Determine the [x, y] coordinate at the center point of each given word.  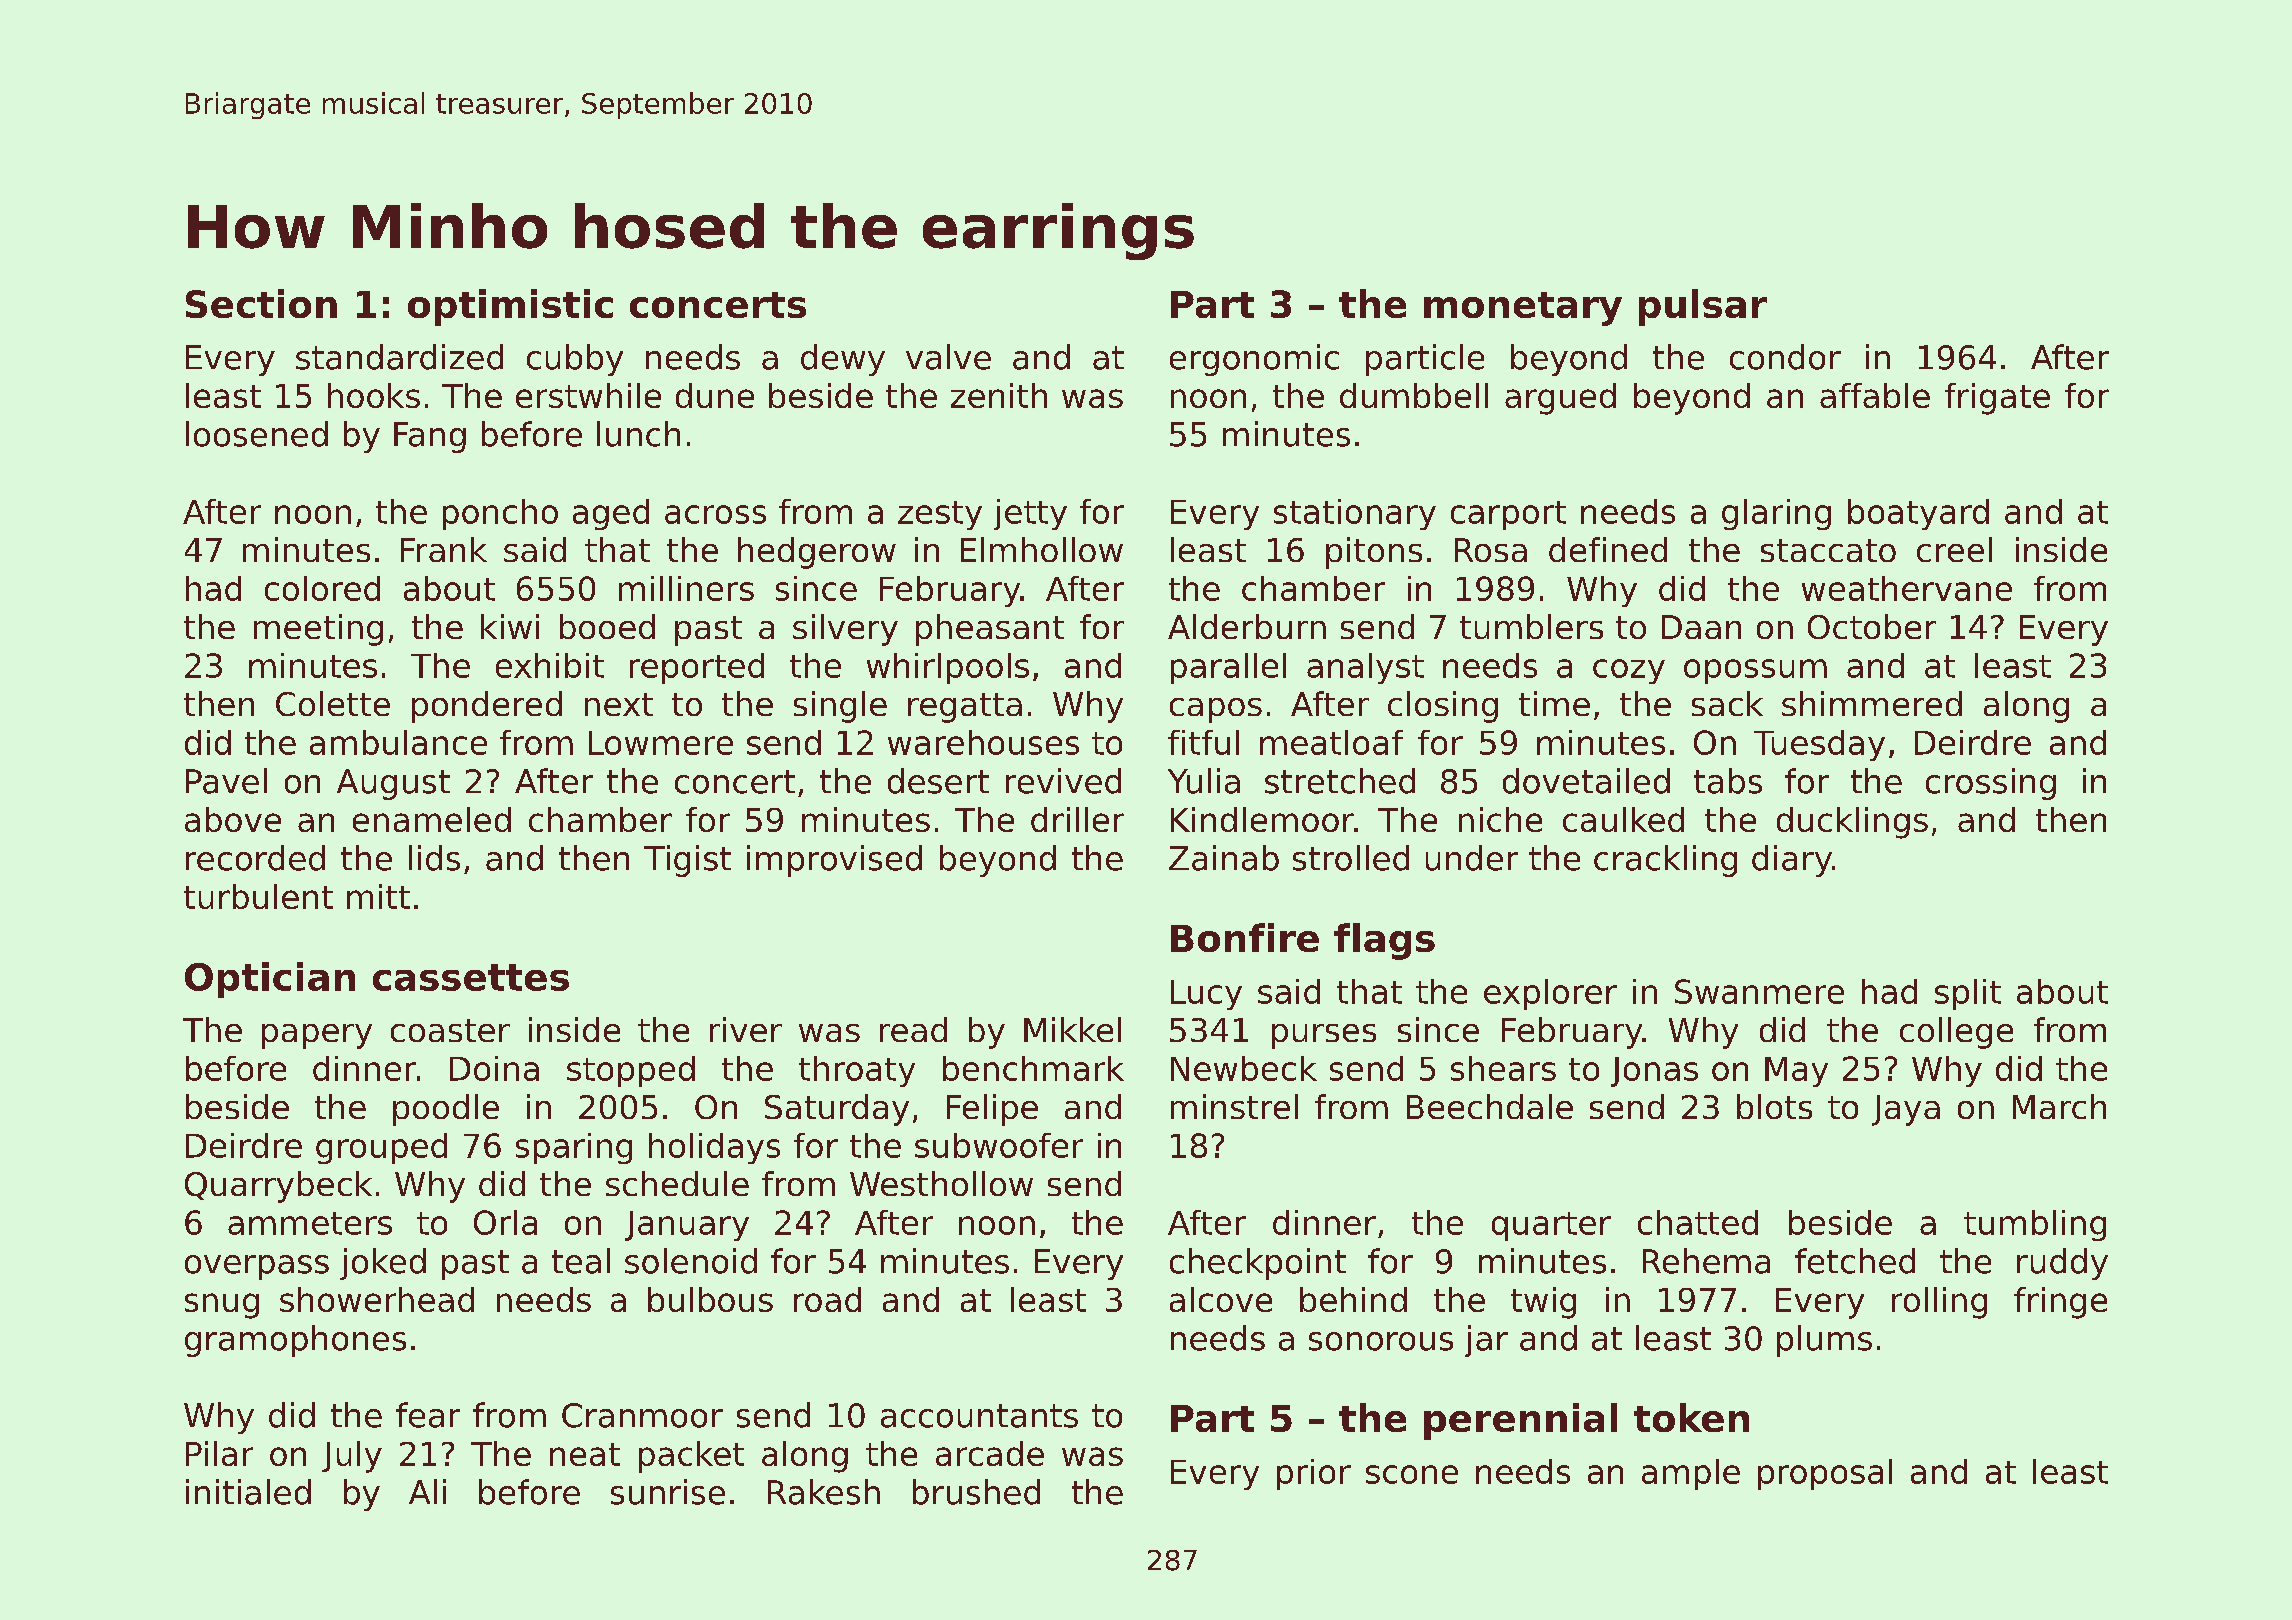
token [1691, 1417]
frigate [1997, 399]
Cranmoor [642, 1415]
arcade [990, 1453]
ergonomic [1254, 360]
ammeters [310, 1223]
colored [322, 588]
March [2059, 1106]
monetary [1523, 309]
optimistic [510, 307]
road [827, 1299]
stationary [1355, 514]
